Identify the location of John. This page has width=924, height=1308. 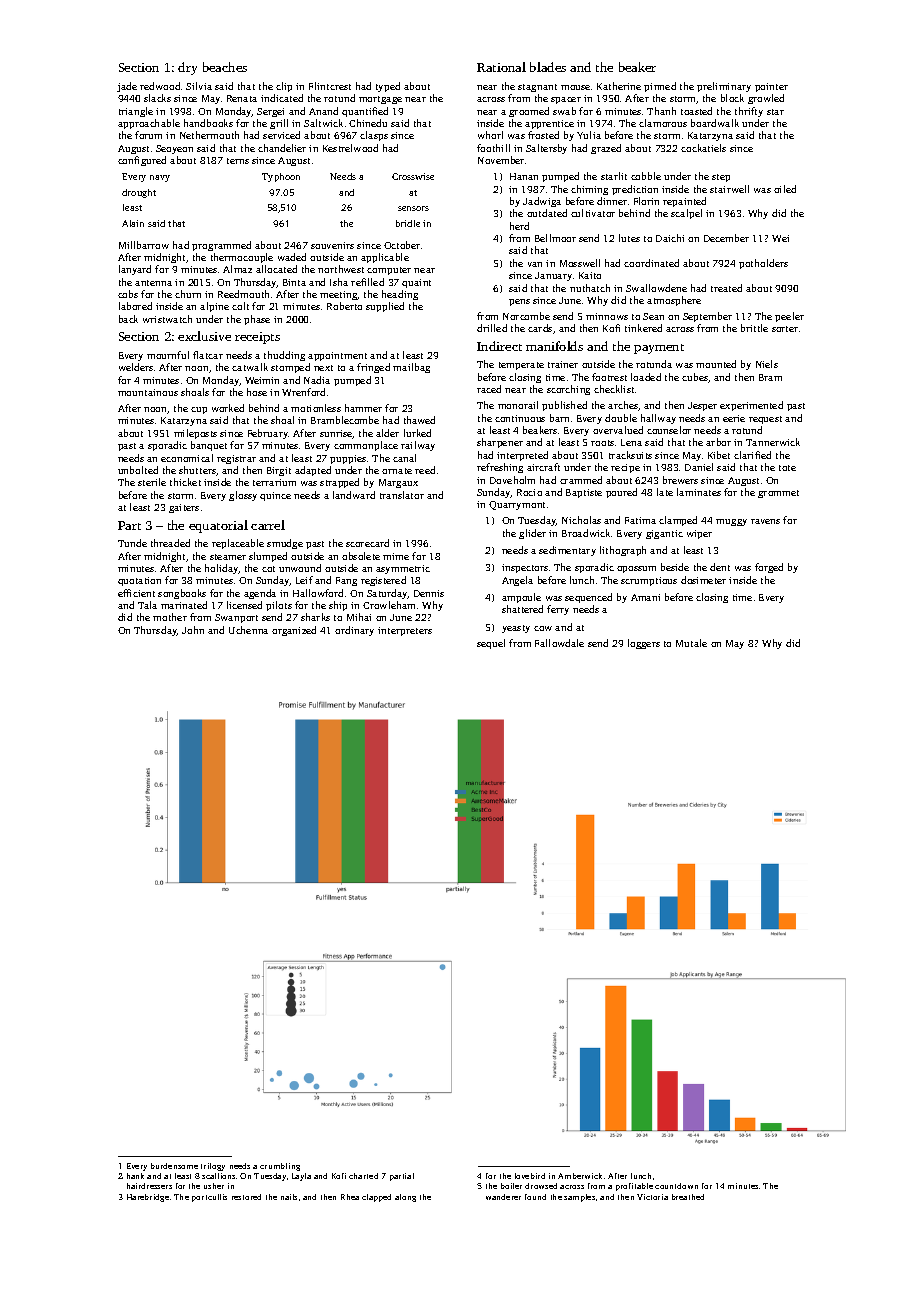
(193, 630).
